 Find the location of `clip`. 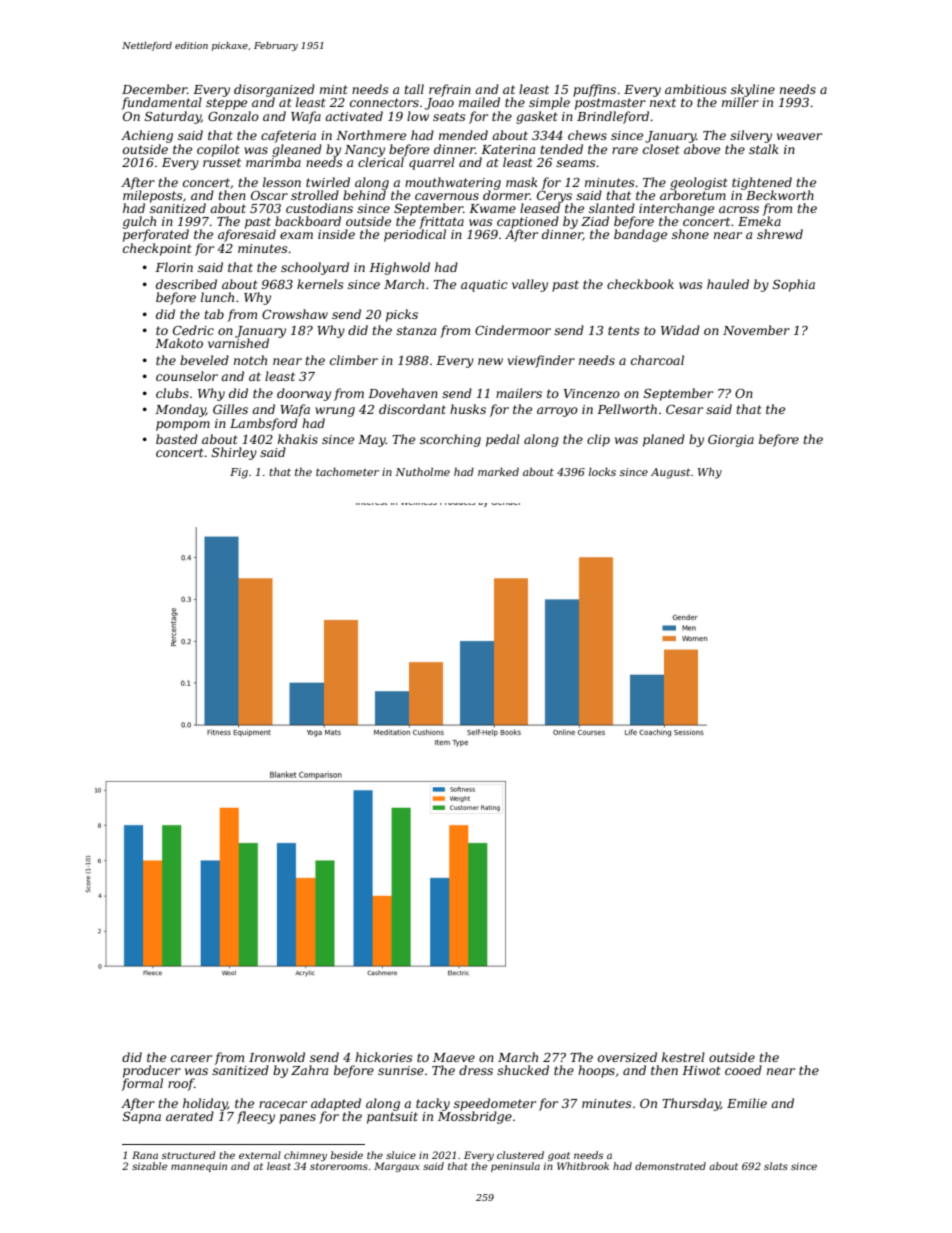

clip is located at coordinates (598, 440).
